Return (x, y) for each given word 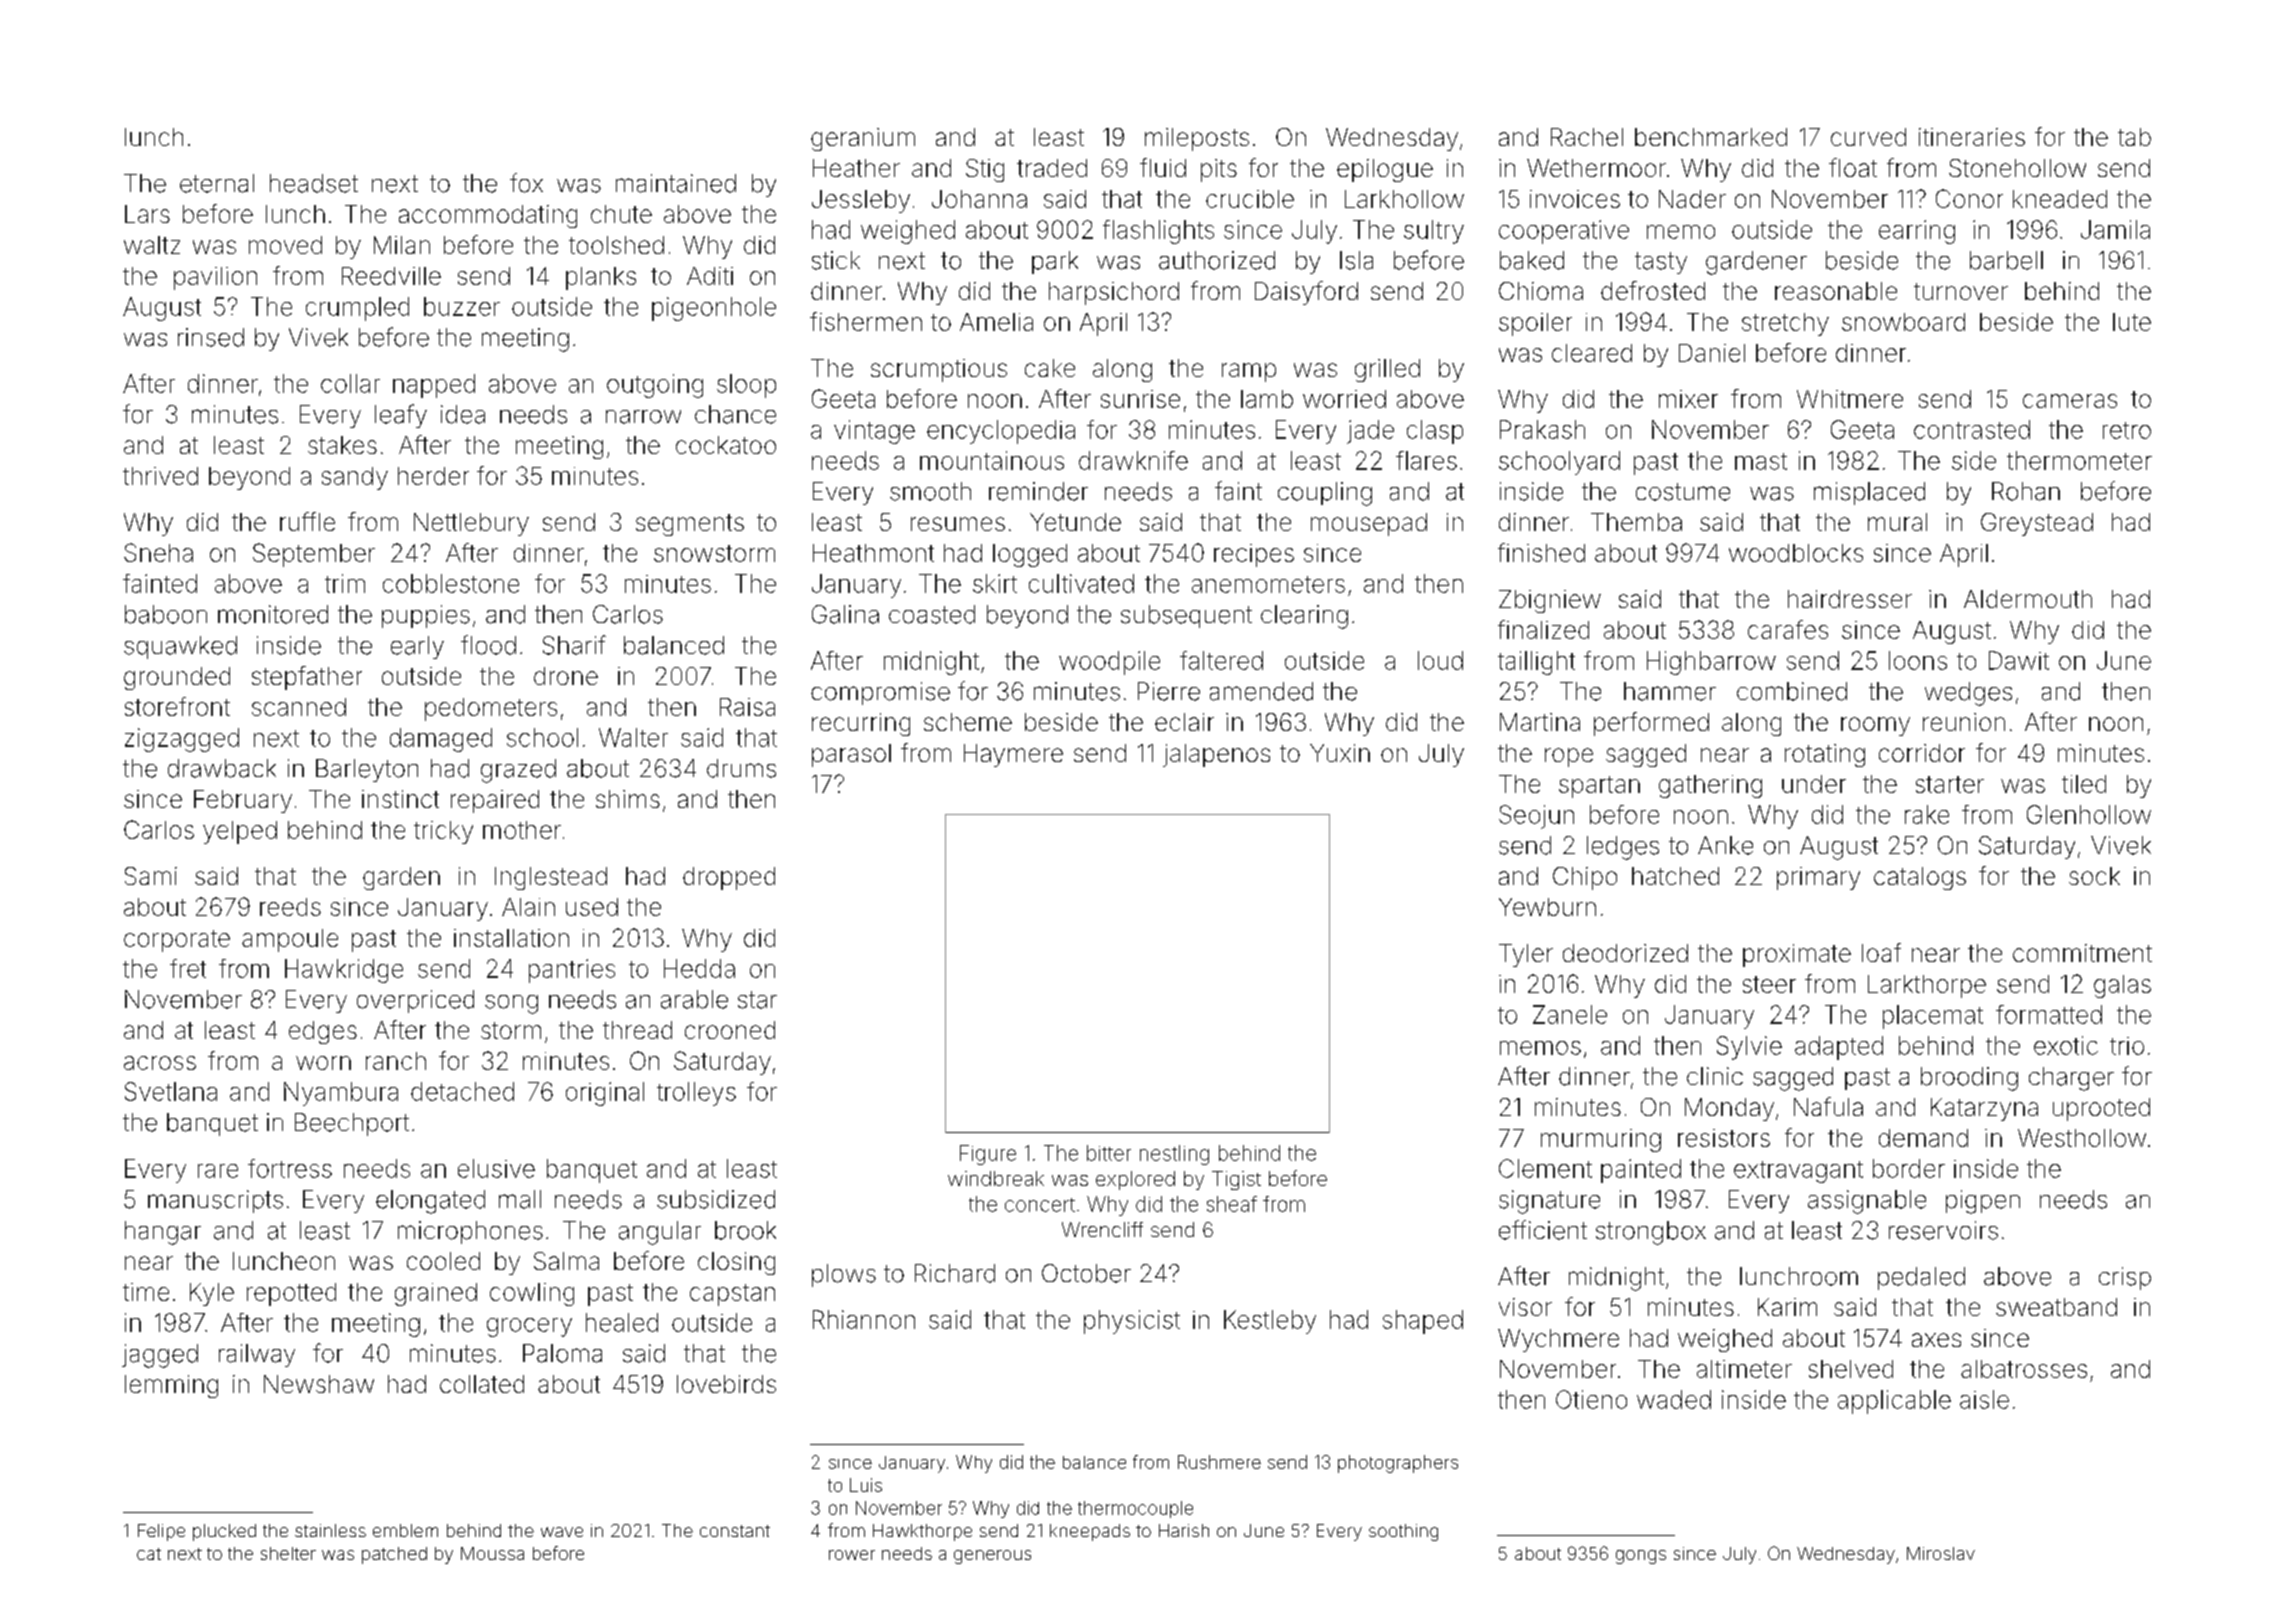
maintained (676, 183)
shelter (288, 1553)
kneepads (1090, 1532)
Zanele (1570, 1014)
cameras (2070, 401)
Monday (1729, 1109)
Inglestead (551, 878)
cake (1050, 368)
